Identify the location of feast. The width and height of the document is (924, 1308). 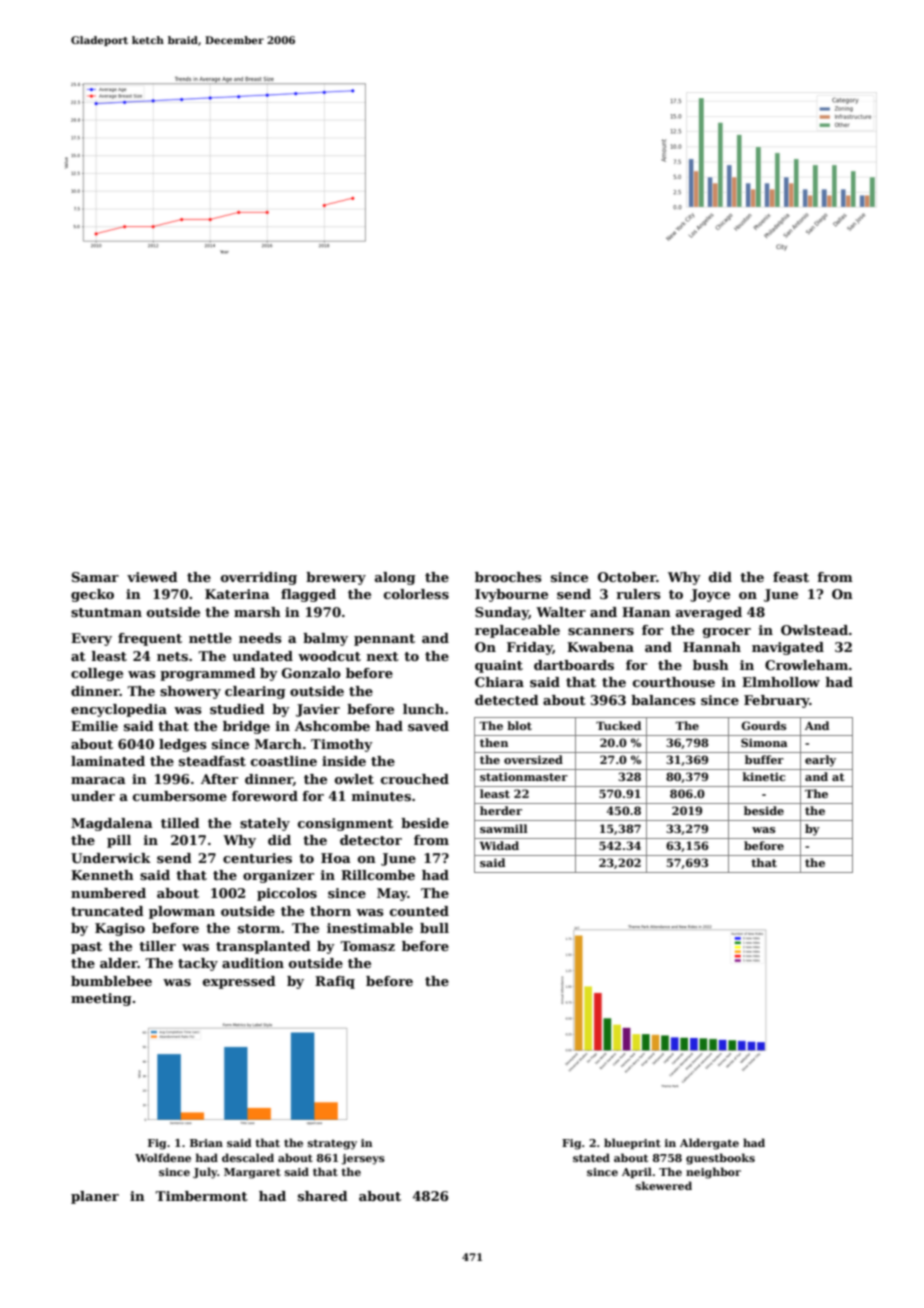
(791, 577).
